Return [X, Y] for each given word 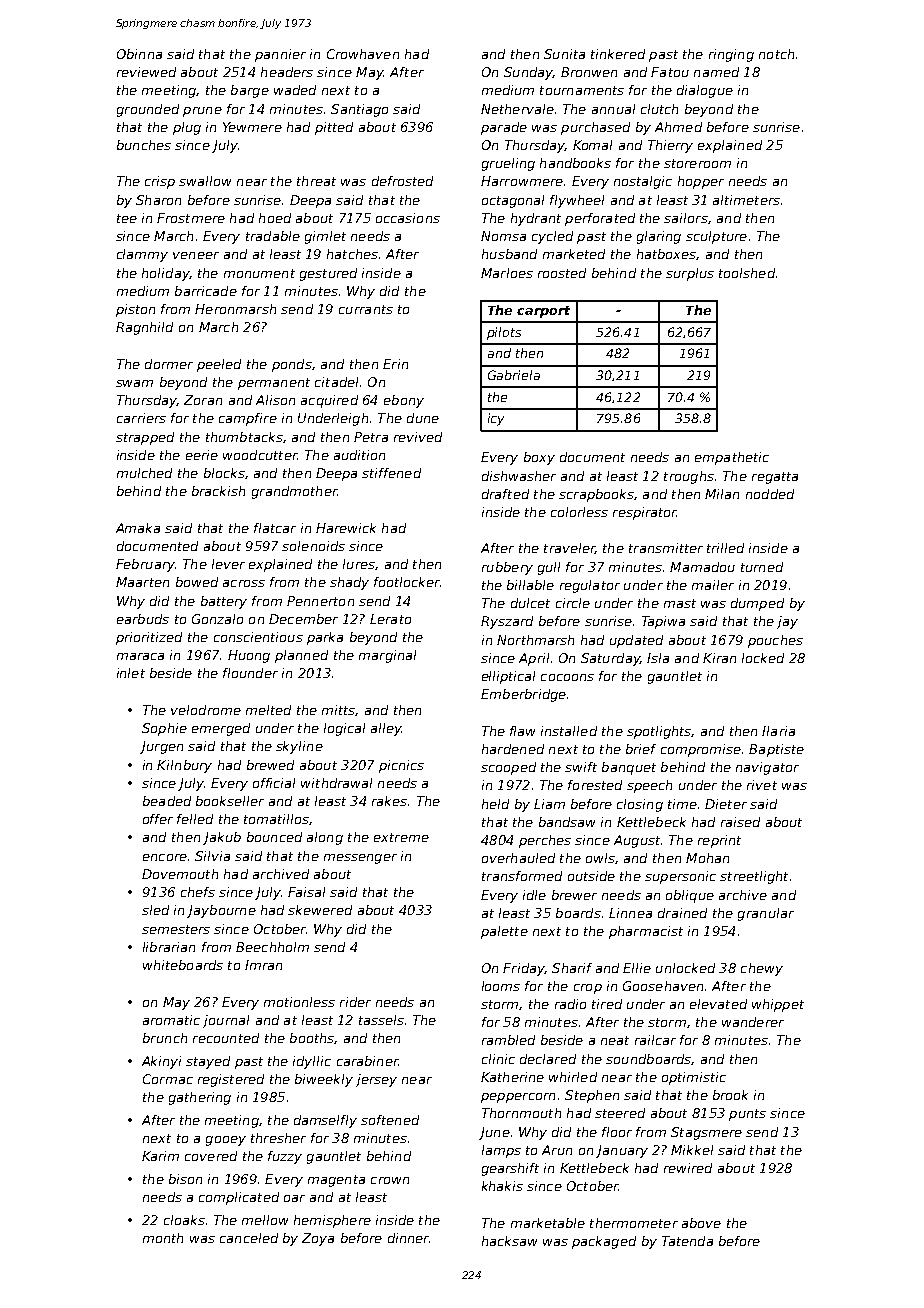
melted [268, 710]
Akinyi [161, 1062]
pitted [334, 128]
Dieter [726, 804]
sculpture [716, 237]
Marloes [507, 273]
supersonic [680, 877]
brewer [574, 895]
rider [355, 1002]
